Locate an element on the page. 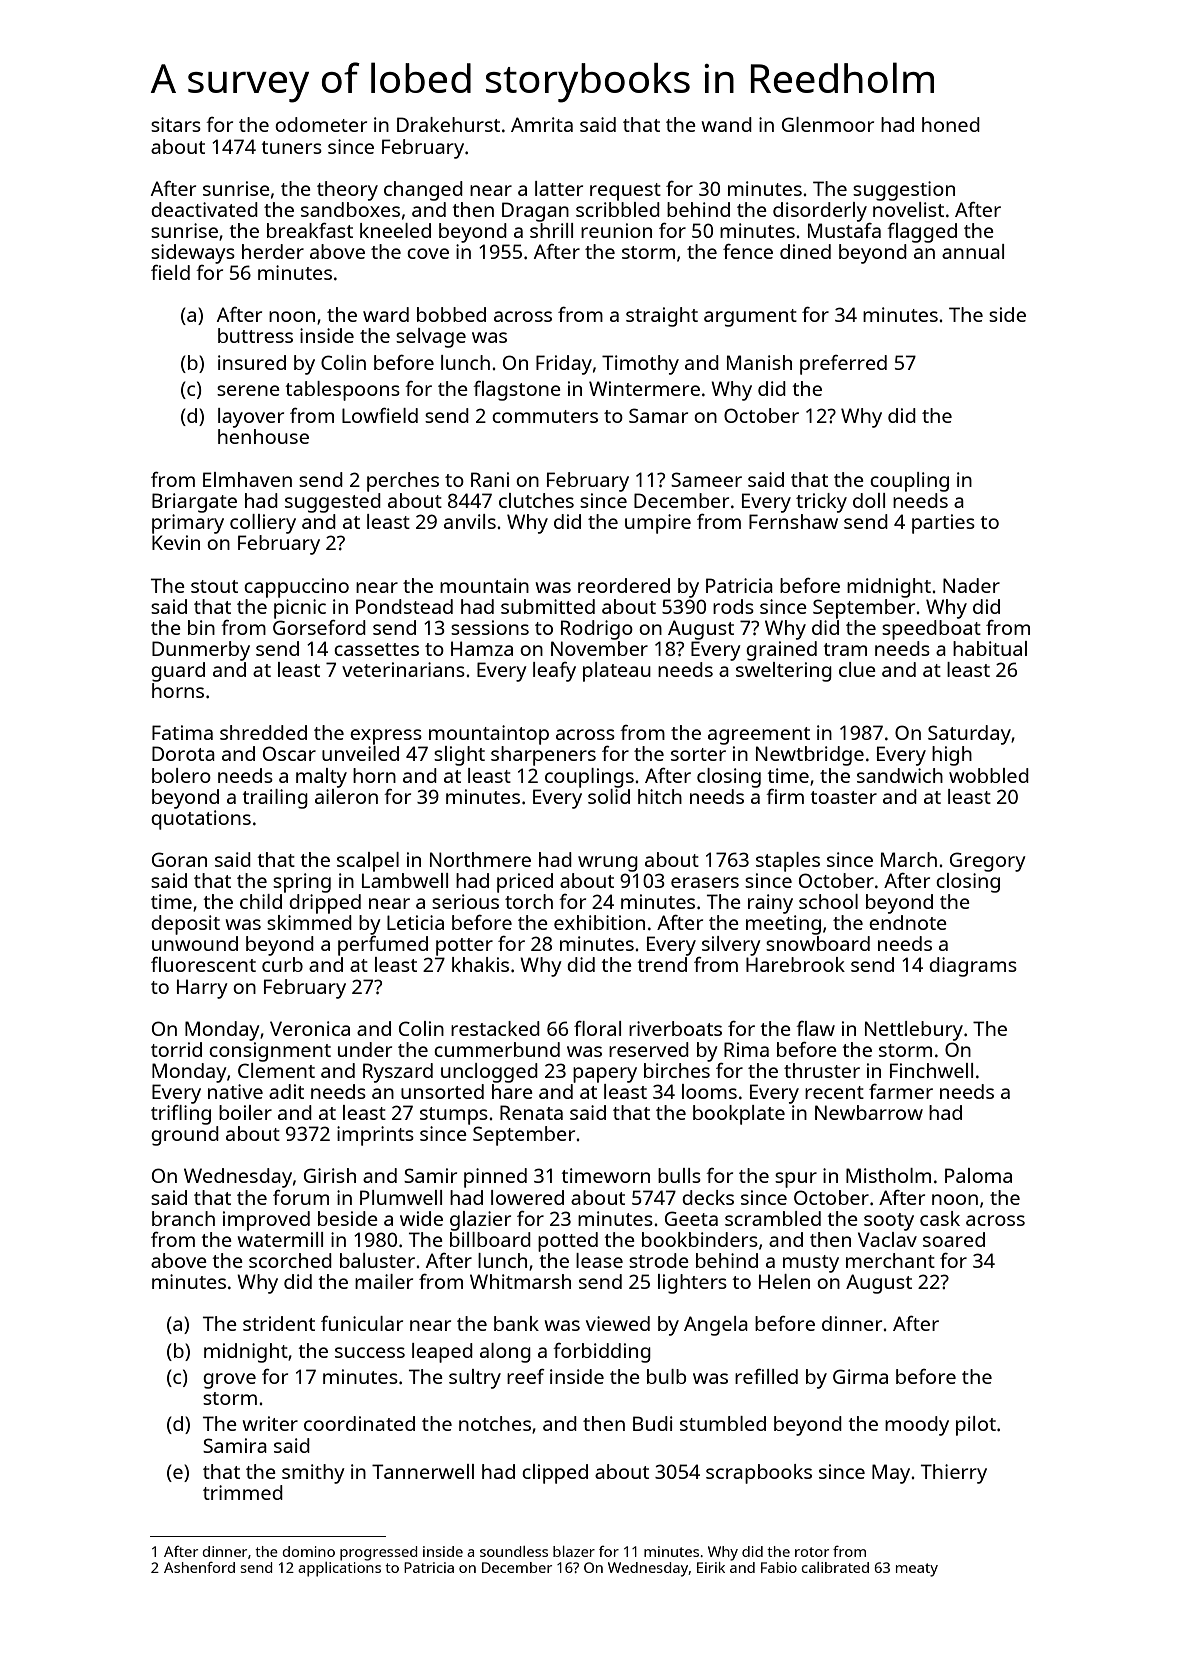 The width and height of the page is (1185, 1676). deposit is located at coordinates (185, 925).
